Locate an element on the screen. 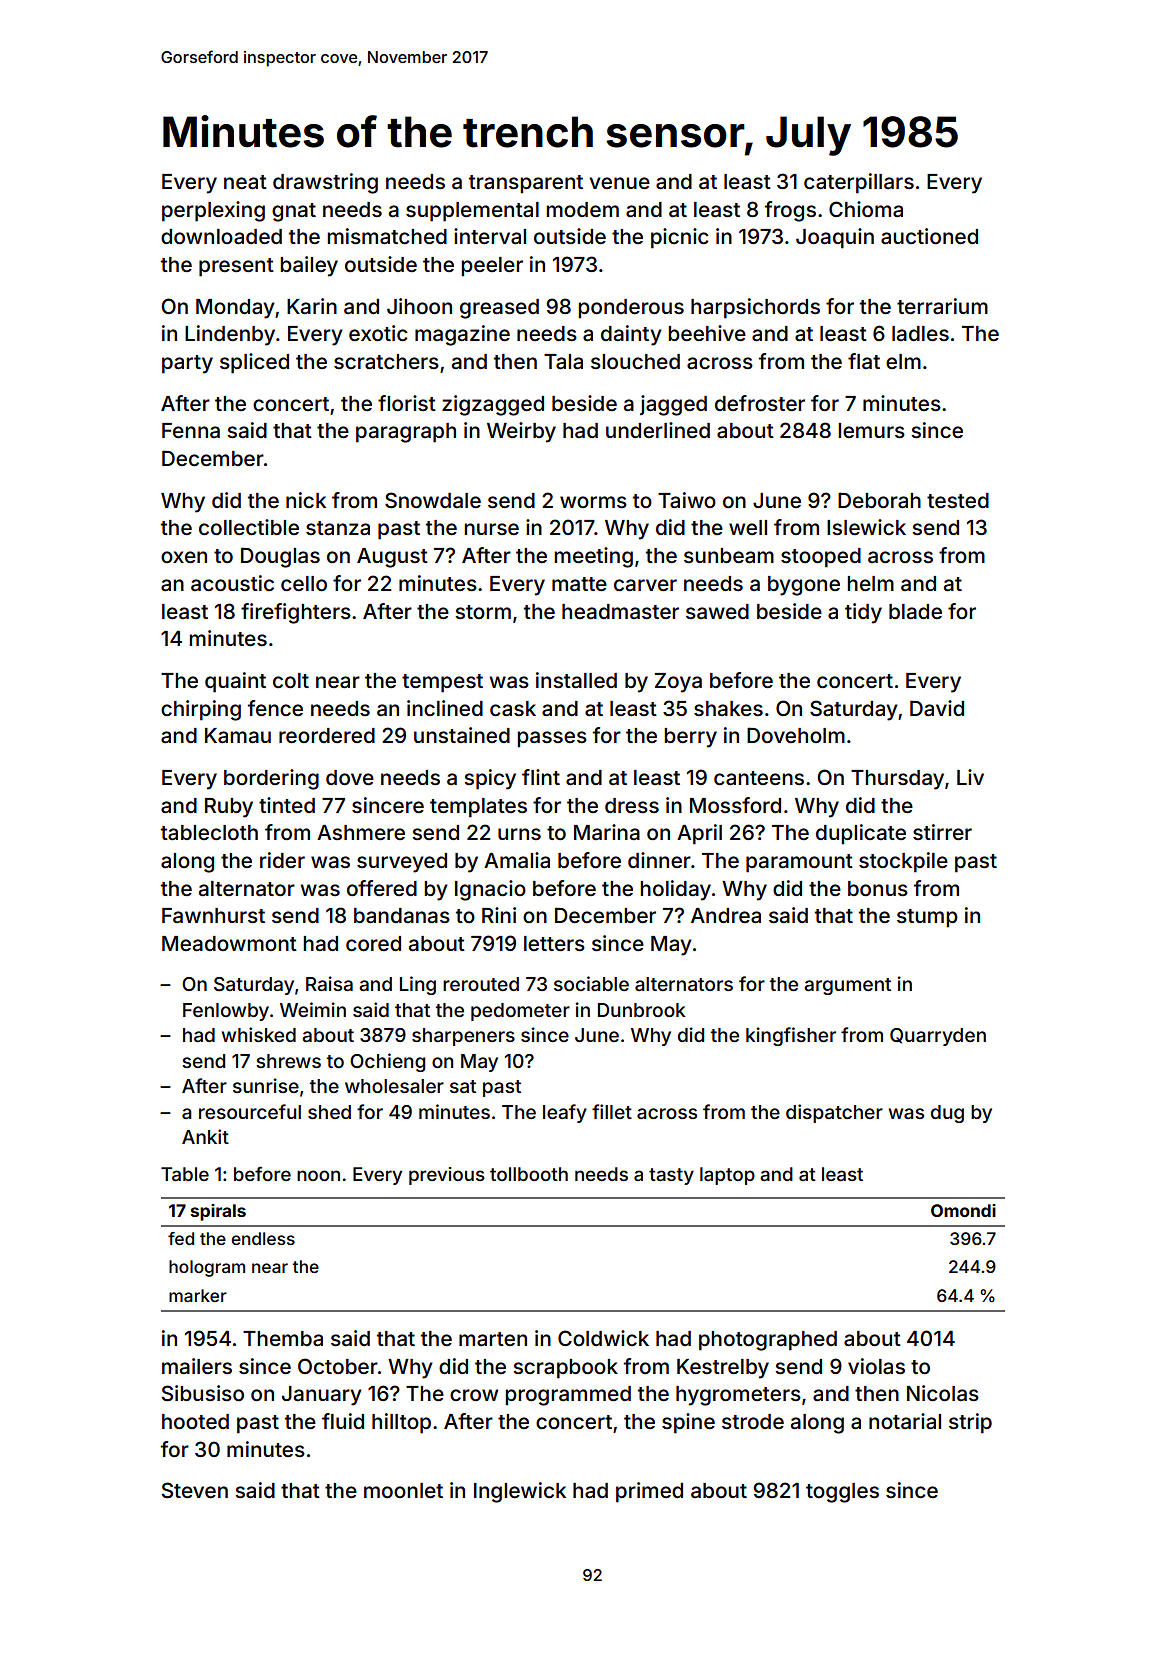 This screenshot has height=1654, width=1165. transparent is located at coordinates (526, 184).
